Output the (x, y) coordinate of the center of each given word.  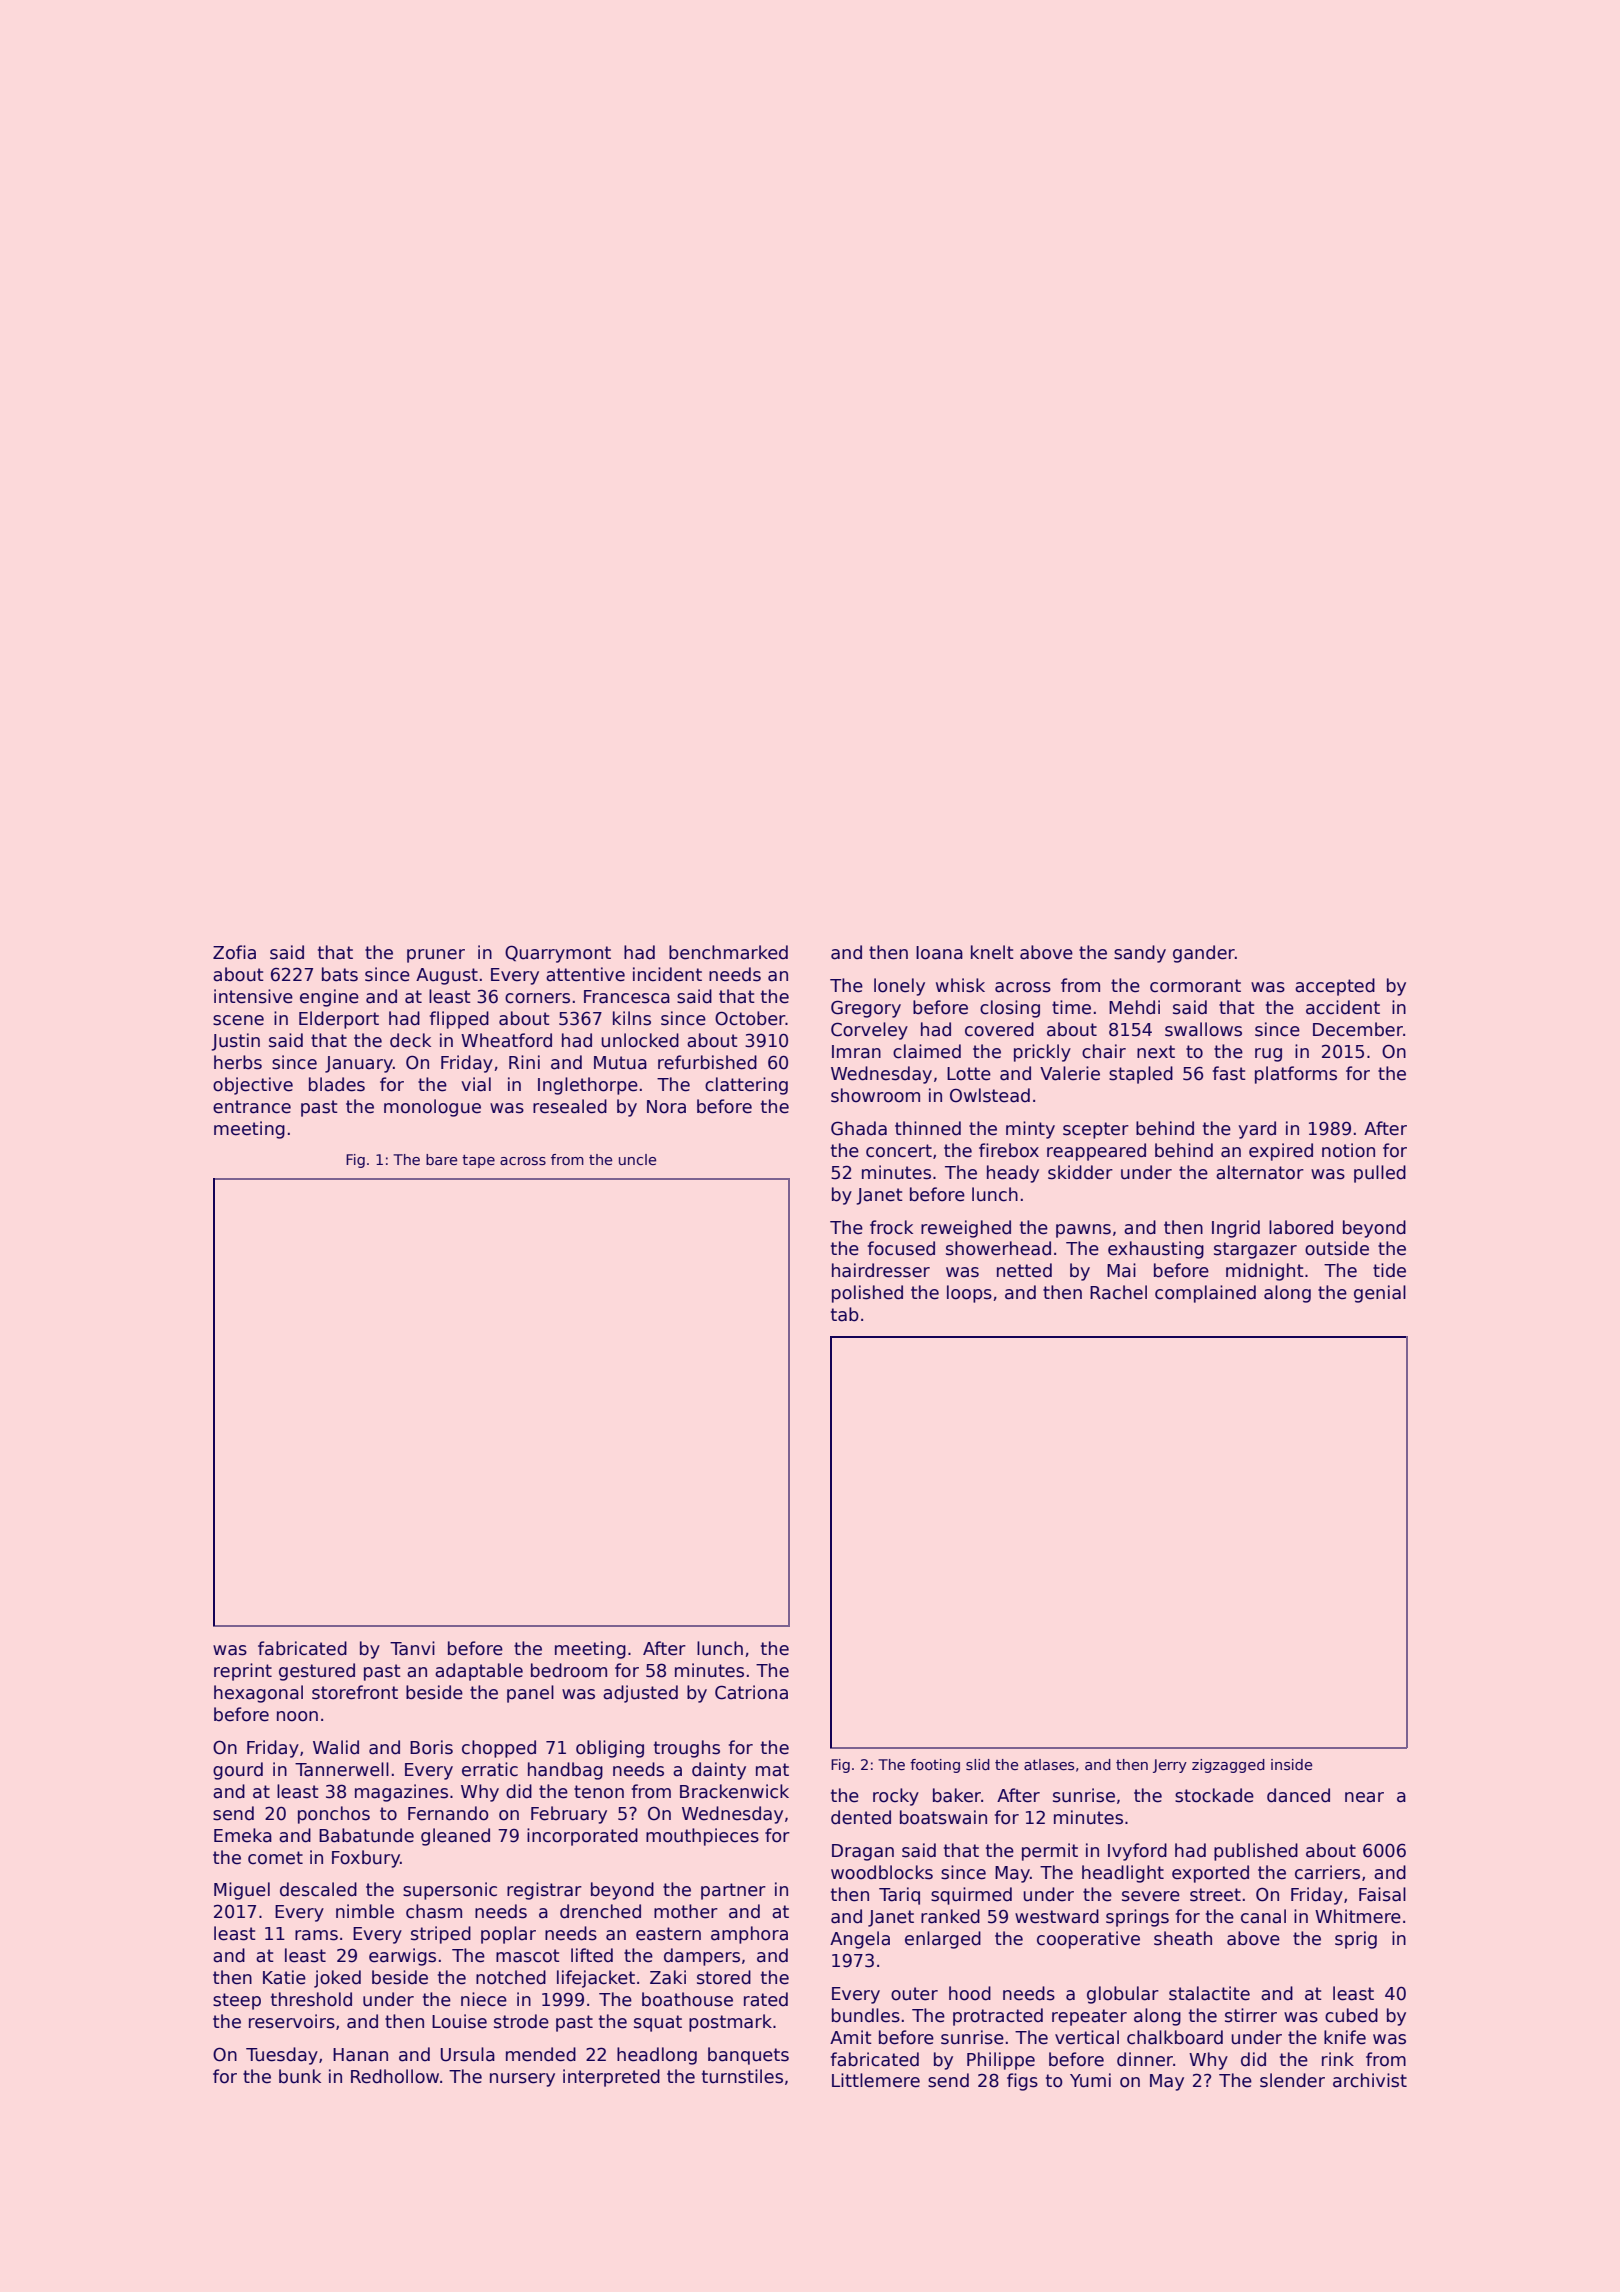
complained (1205, 1294)
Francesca (627, 997)
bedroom (569, 1670)
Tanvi (412, 1648)
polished (867, 1294)
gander (1204, 954)
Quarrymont (558, 954)
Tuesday (282, 2056)
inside (1291, 1764)
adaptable (479, 1672)
